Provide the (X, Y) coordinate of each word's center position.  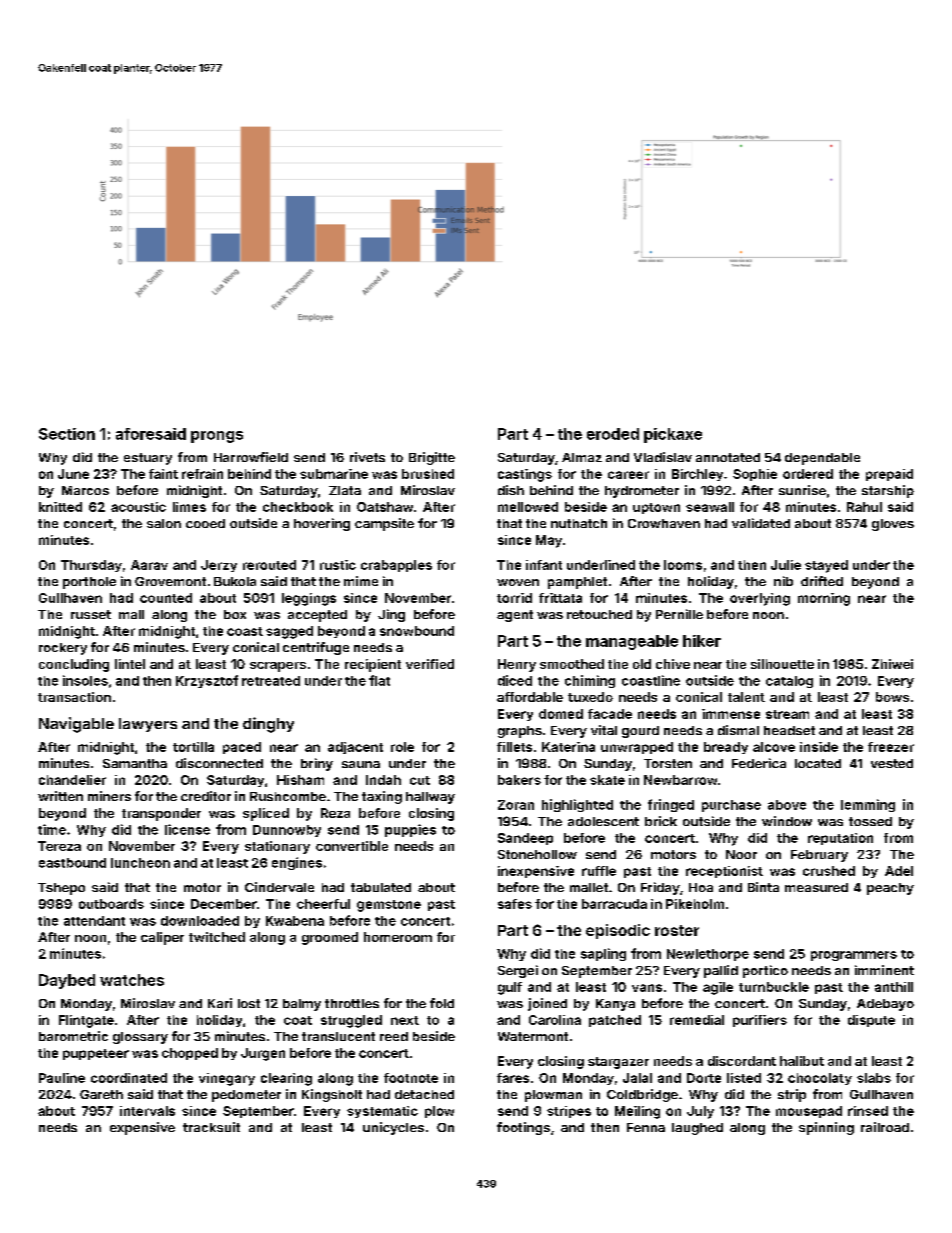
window (787, 821)
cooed (205, 523)
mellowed (528, 507)
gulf (510, 988)
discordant (742, 1061)
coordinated (129, 1078)
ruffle (599, 871)
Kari (220, 1003)
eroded (613, 434)
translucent (338, 1036)
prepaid (889, 475)
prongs (217, 437)
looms (683, 565)
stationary (277, 847)
